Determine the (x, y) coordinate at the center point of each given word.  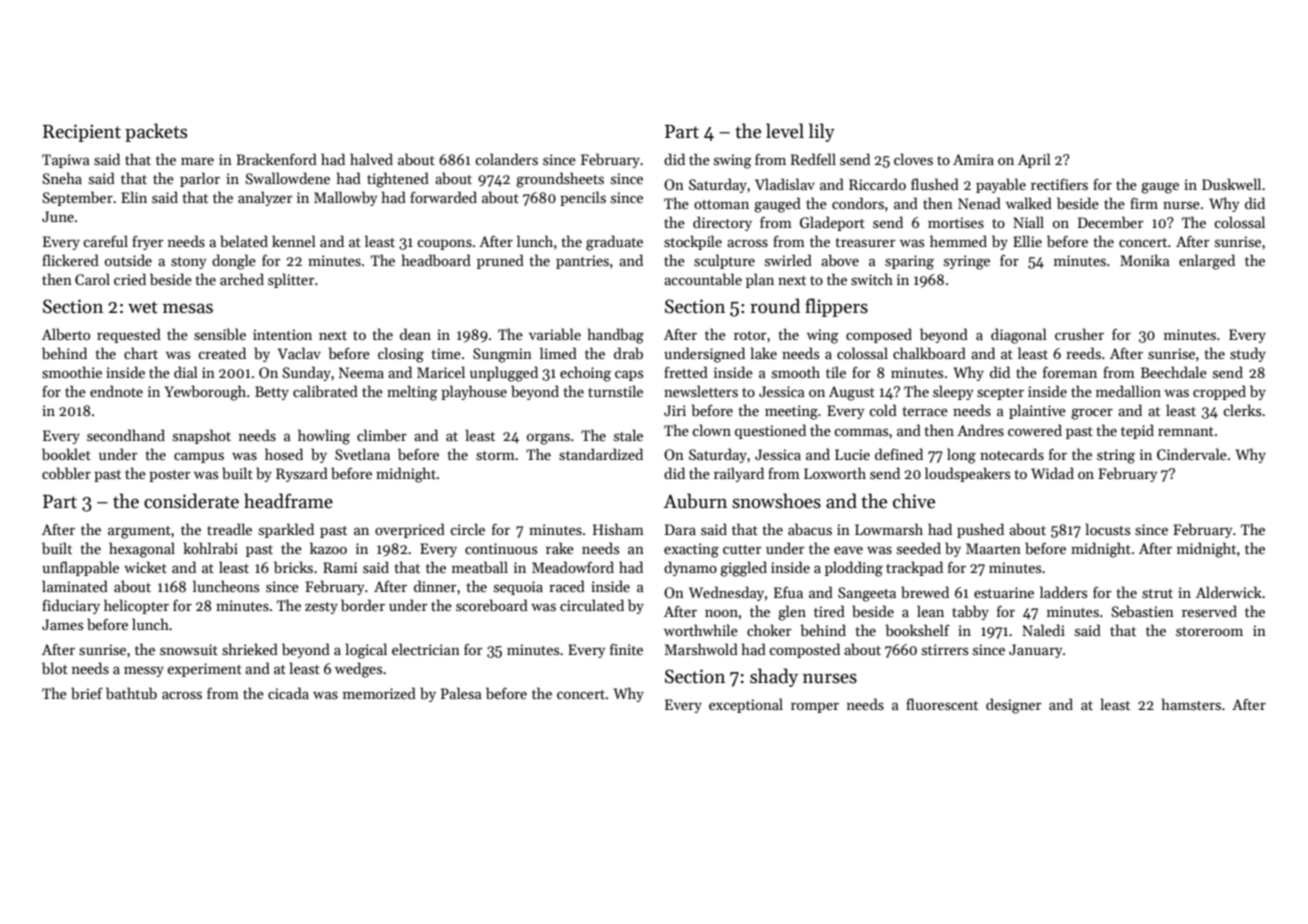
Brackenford (276, 159)
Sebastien (1143, 611)
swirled (788, 260)
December (1110, 222)
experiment (204, 670)
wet (143, 307)
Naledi (1043, 630)
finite (626, 649)
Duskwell (1231, 184)
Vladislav (785, 184)
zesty (321, 608)
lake (763, 353)
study (1248, 354)
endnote (116, 391)
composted (804, 650)
